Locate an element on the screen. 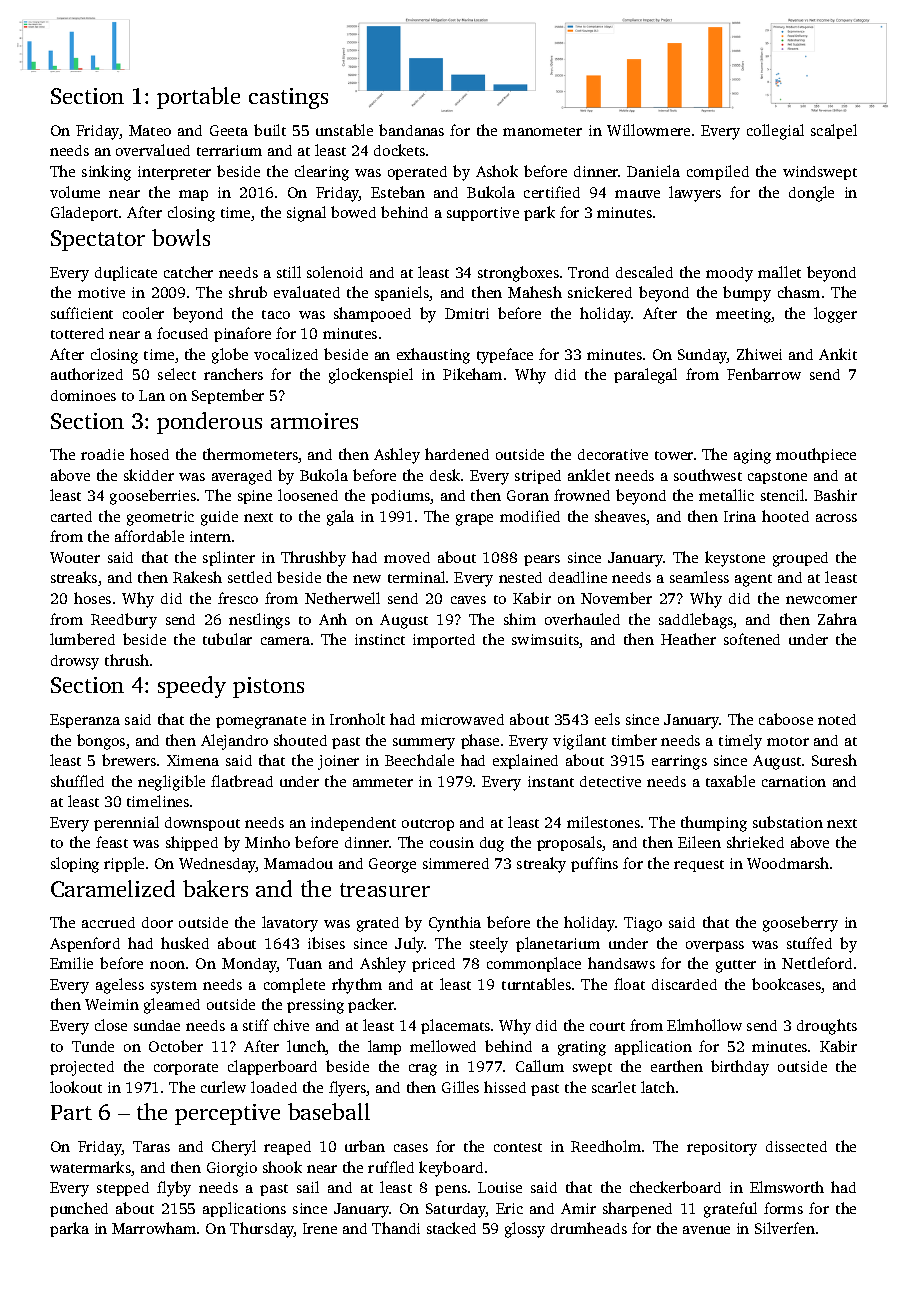 The height and width of the screenshot is (1316, 908). castings is located at coordinates (288, 98).
